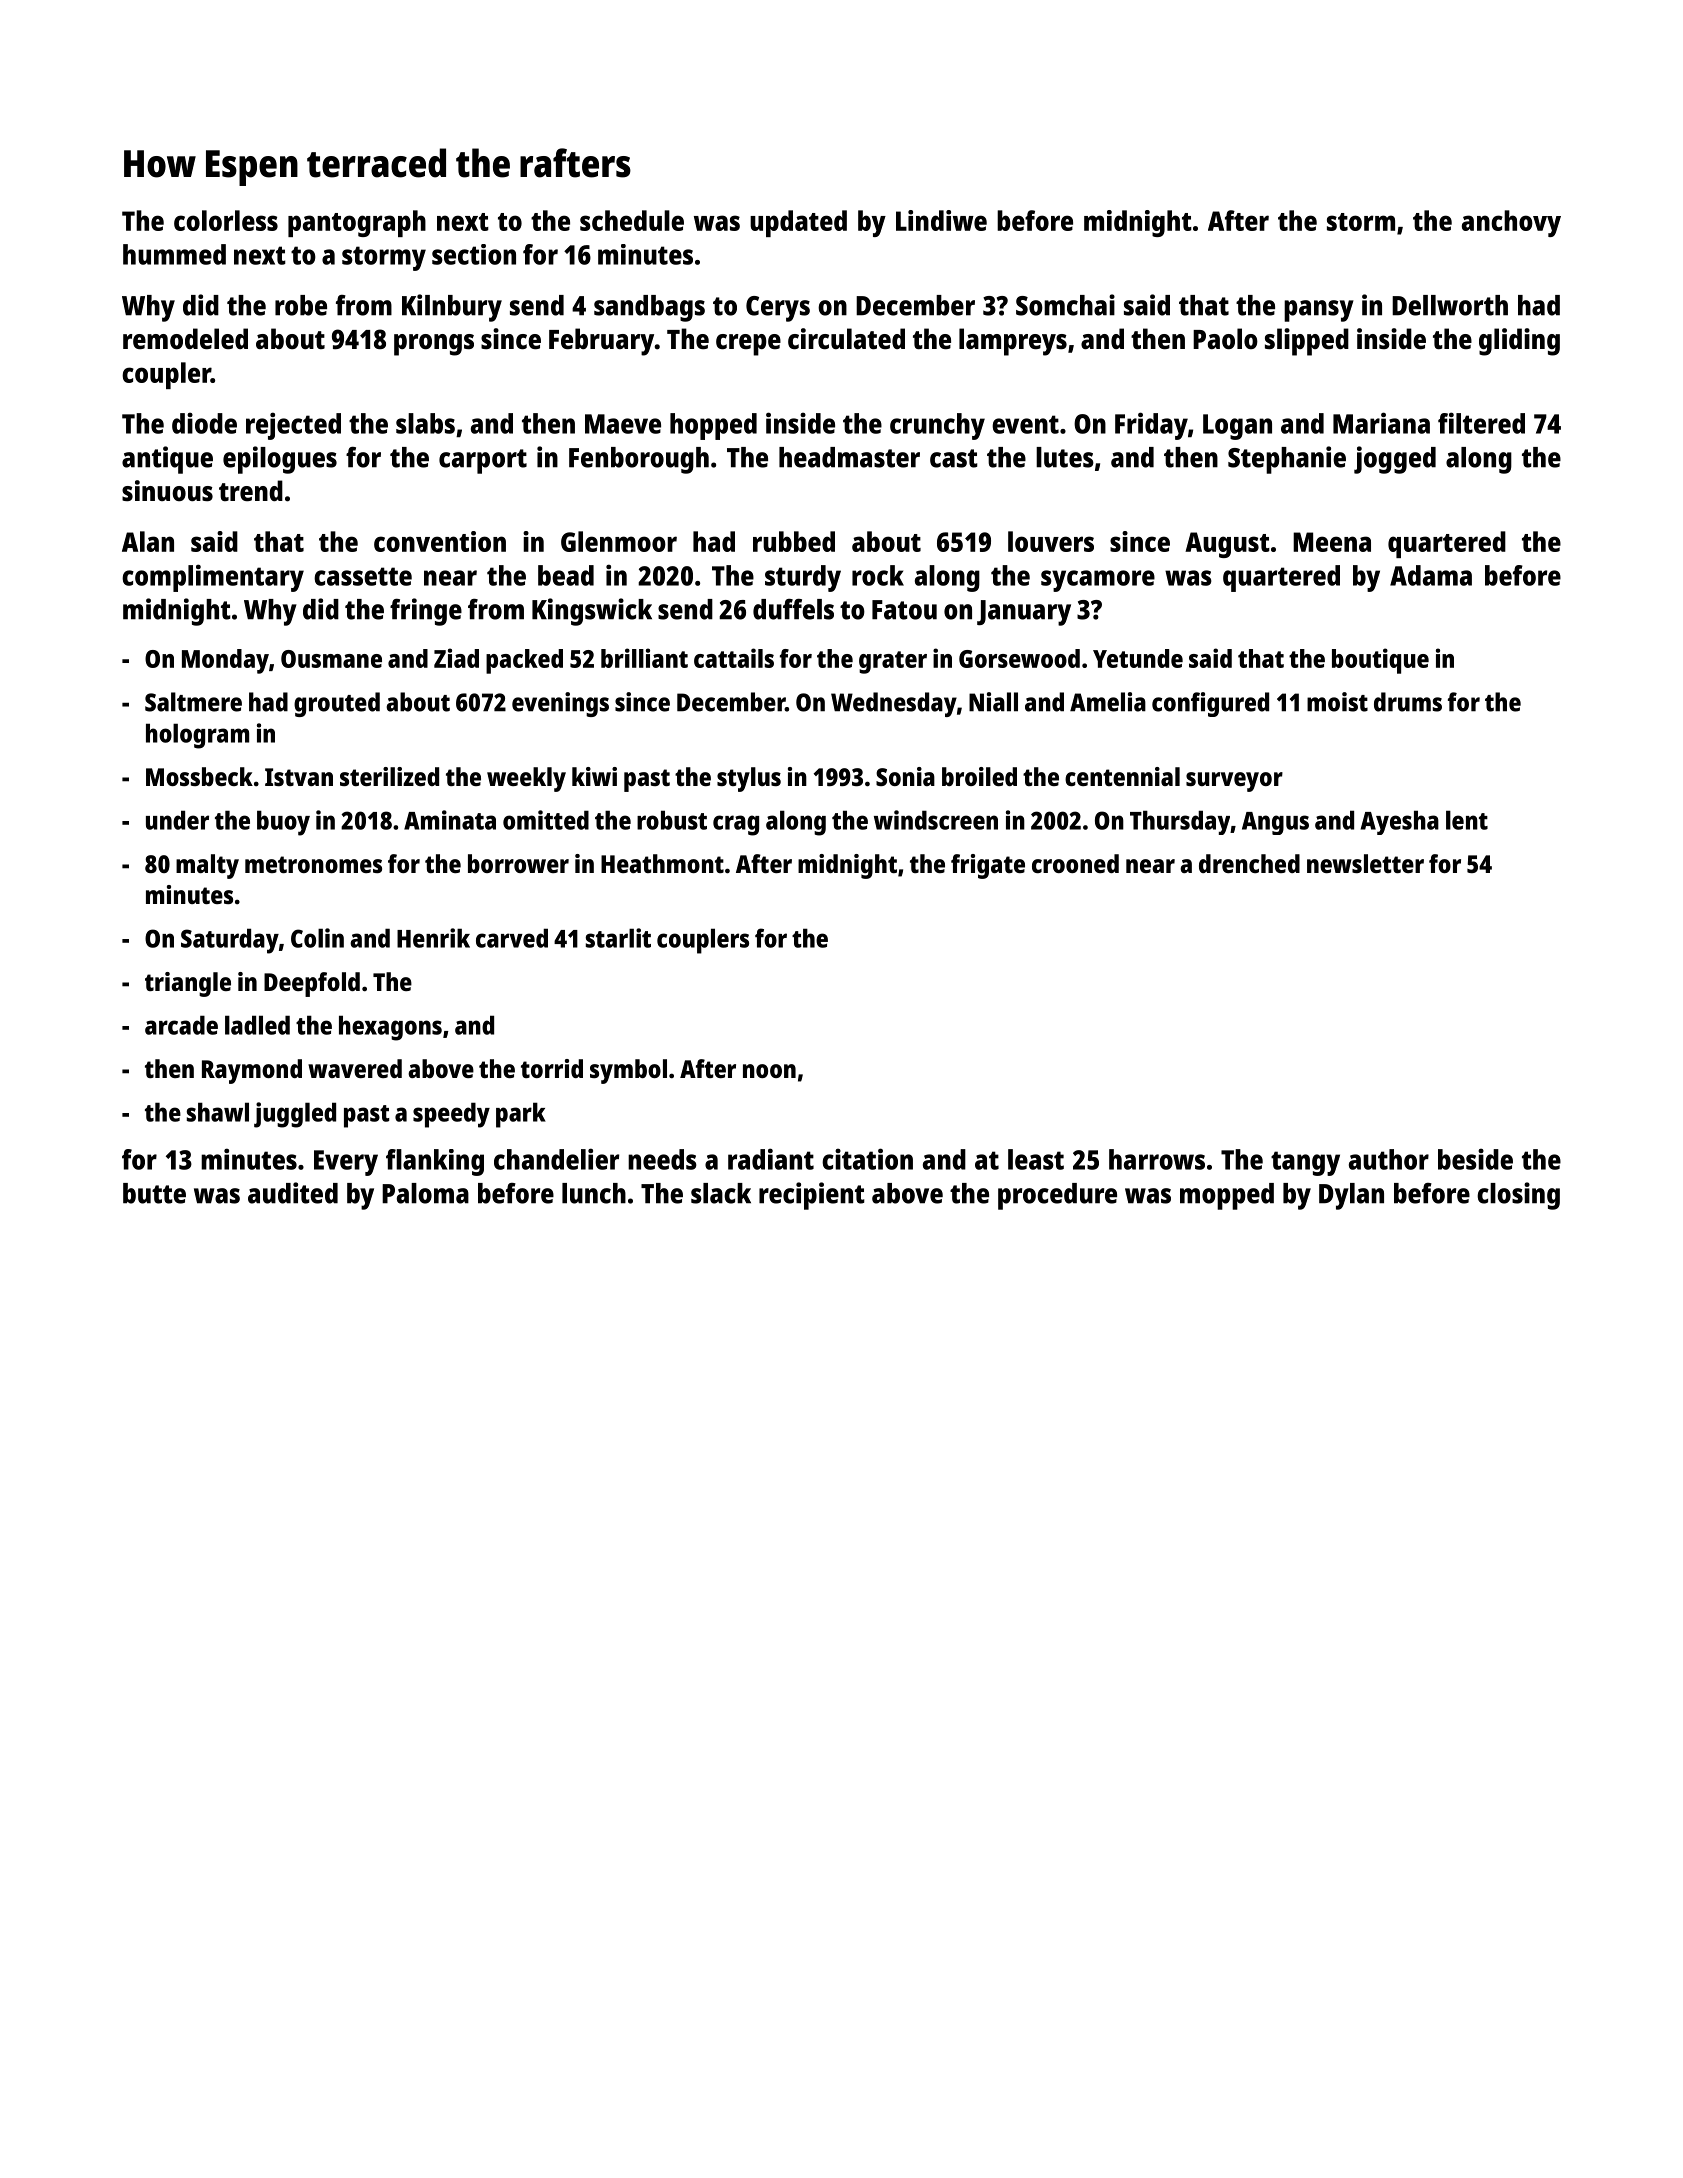 Image resolution: width=1683 pixels, height=2178 pixels. Describe the element at coordinates (199, 776) in the screenshot. I see `Mossbeck` at that location.
